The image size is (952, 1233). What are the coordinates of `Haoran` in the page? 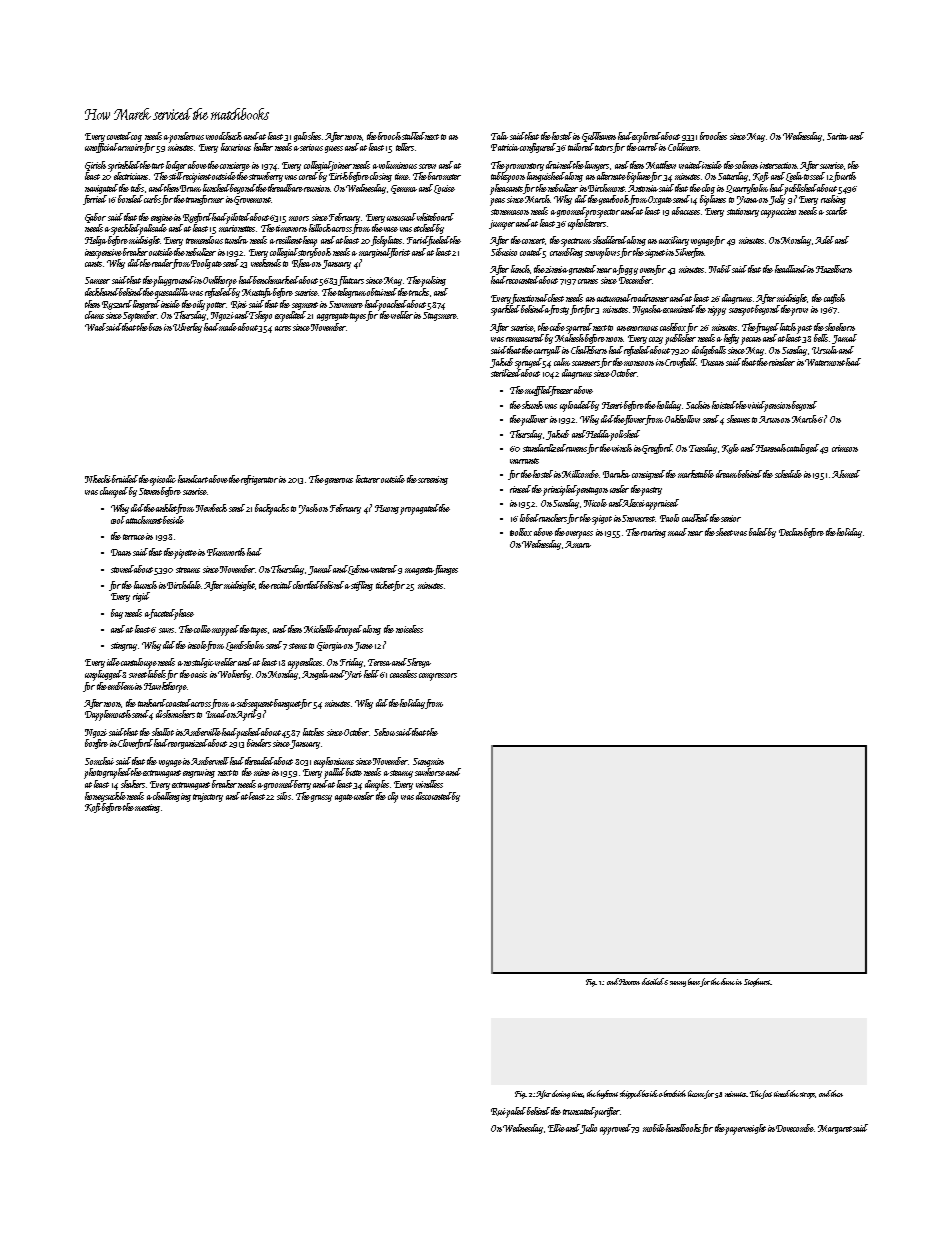 It's located at (629, 981).
